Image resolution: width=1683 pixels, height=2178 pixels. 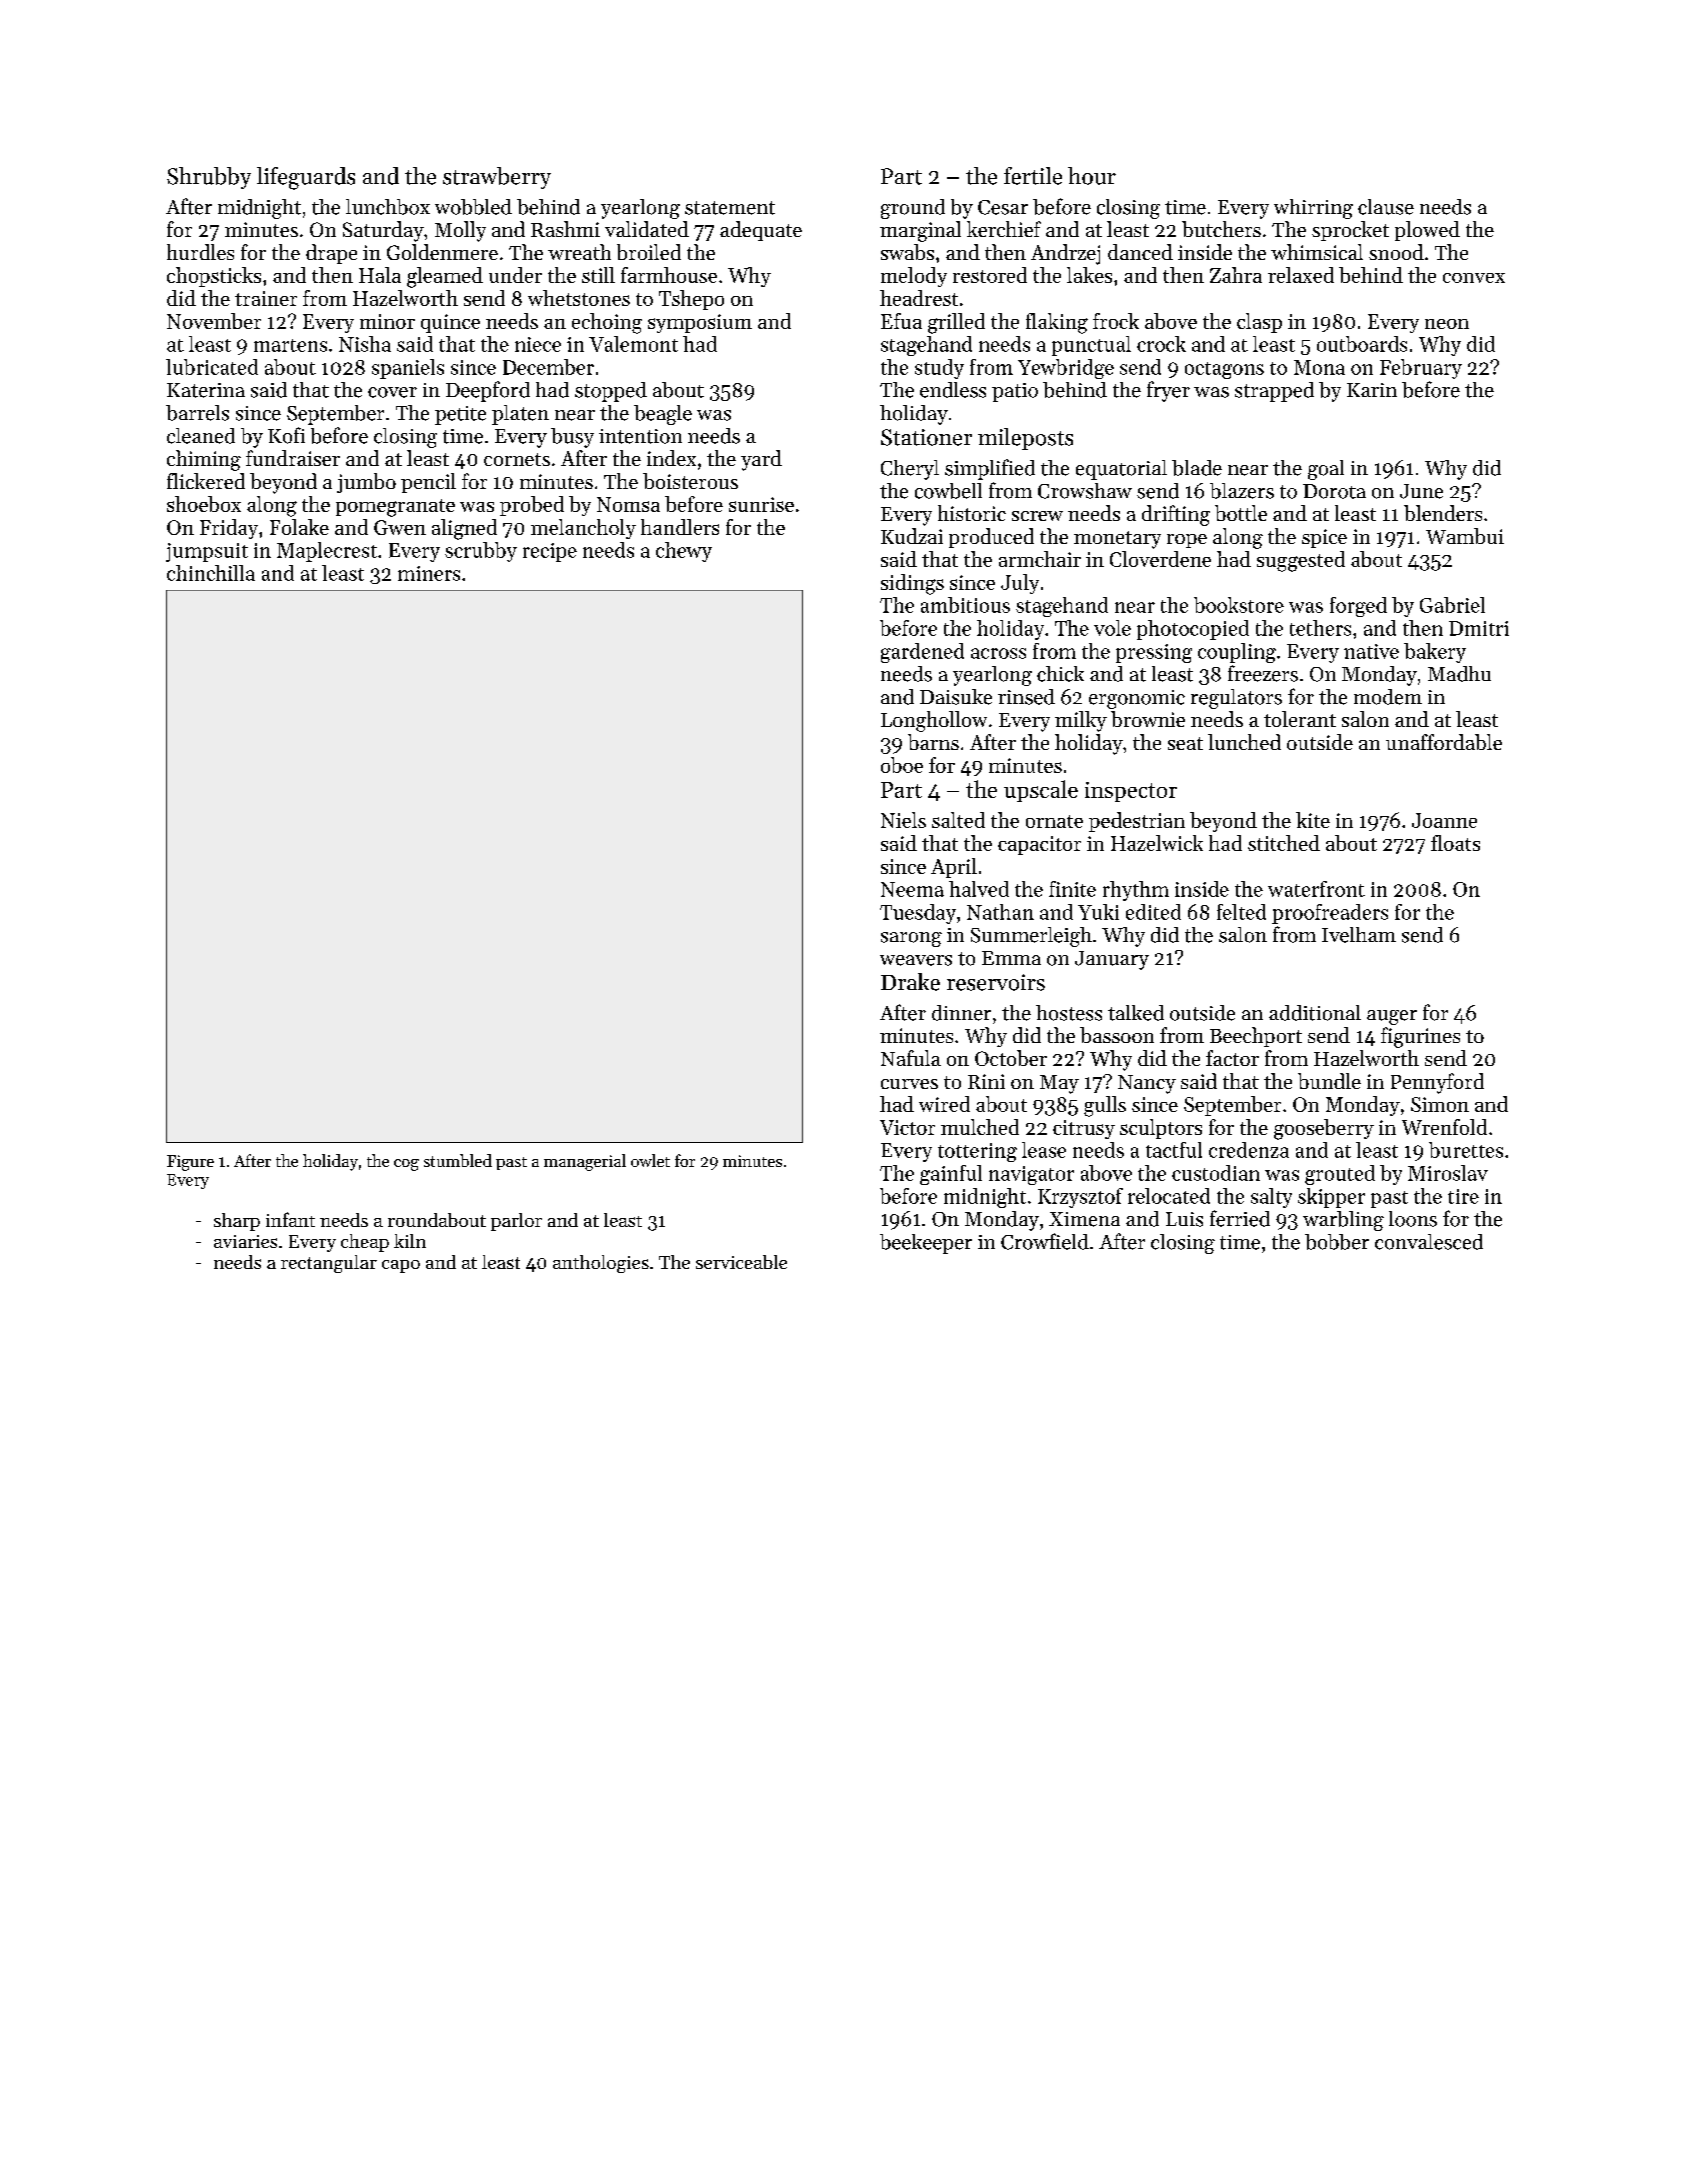 What do you see at coordinates (991, 538) in the document?
I see `produced` at bounding box center [991, 538].
